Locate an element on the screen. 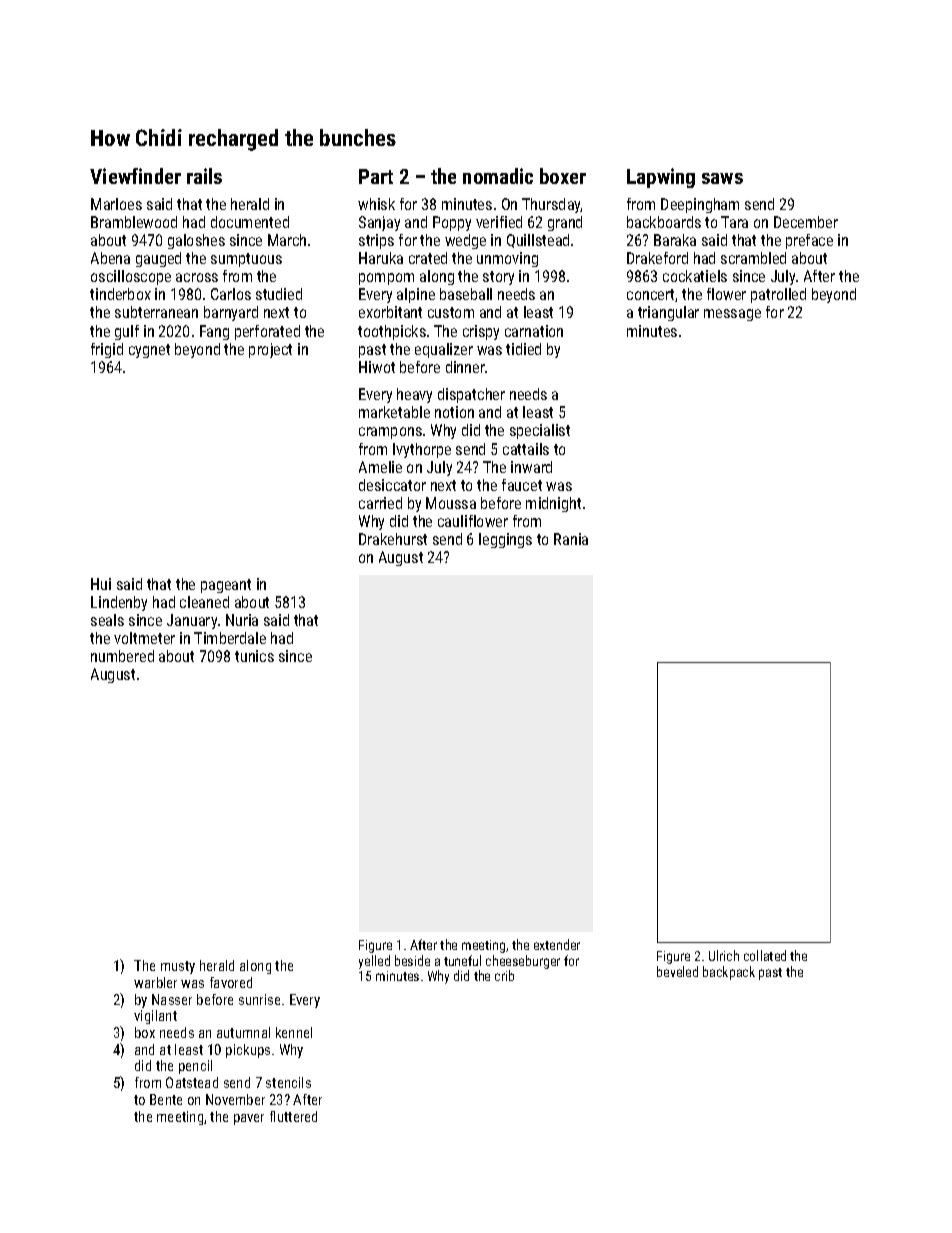 This screenshot has height=1233, width=952. Moussa is located at coordinates (451, 503).
